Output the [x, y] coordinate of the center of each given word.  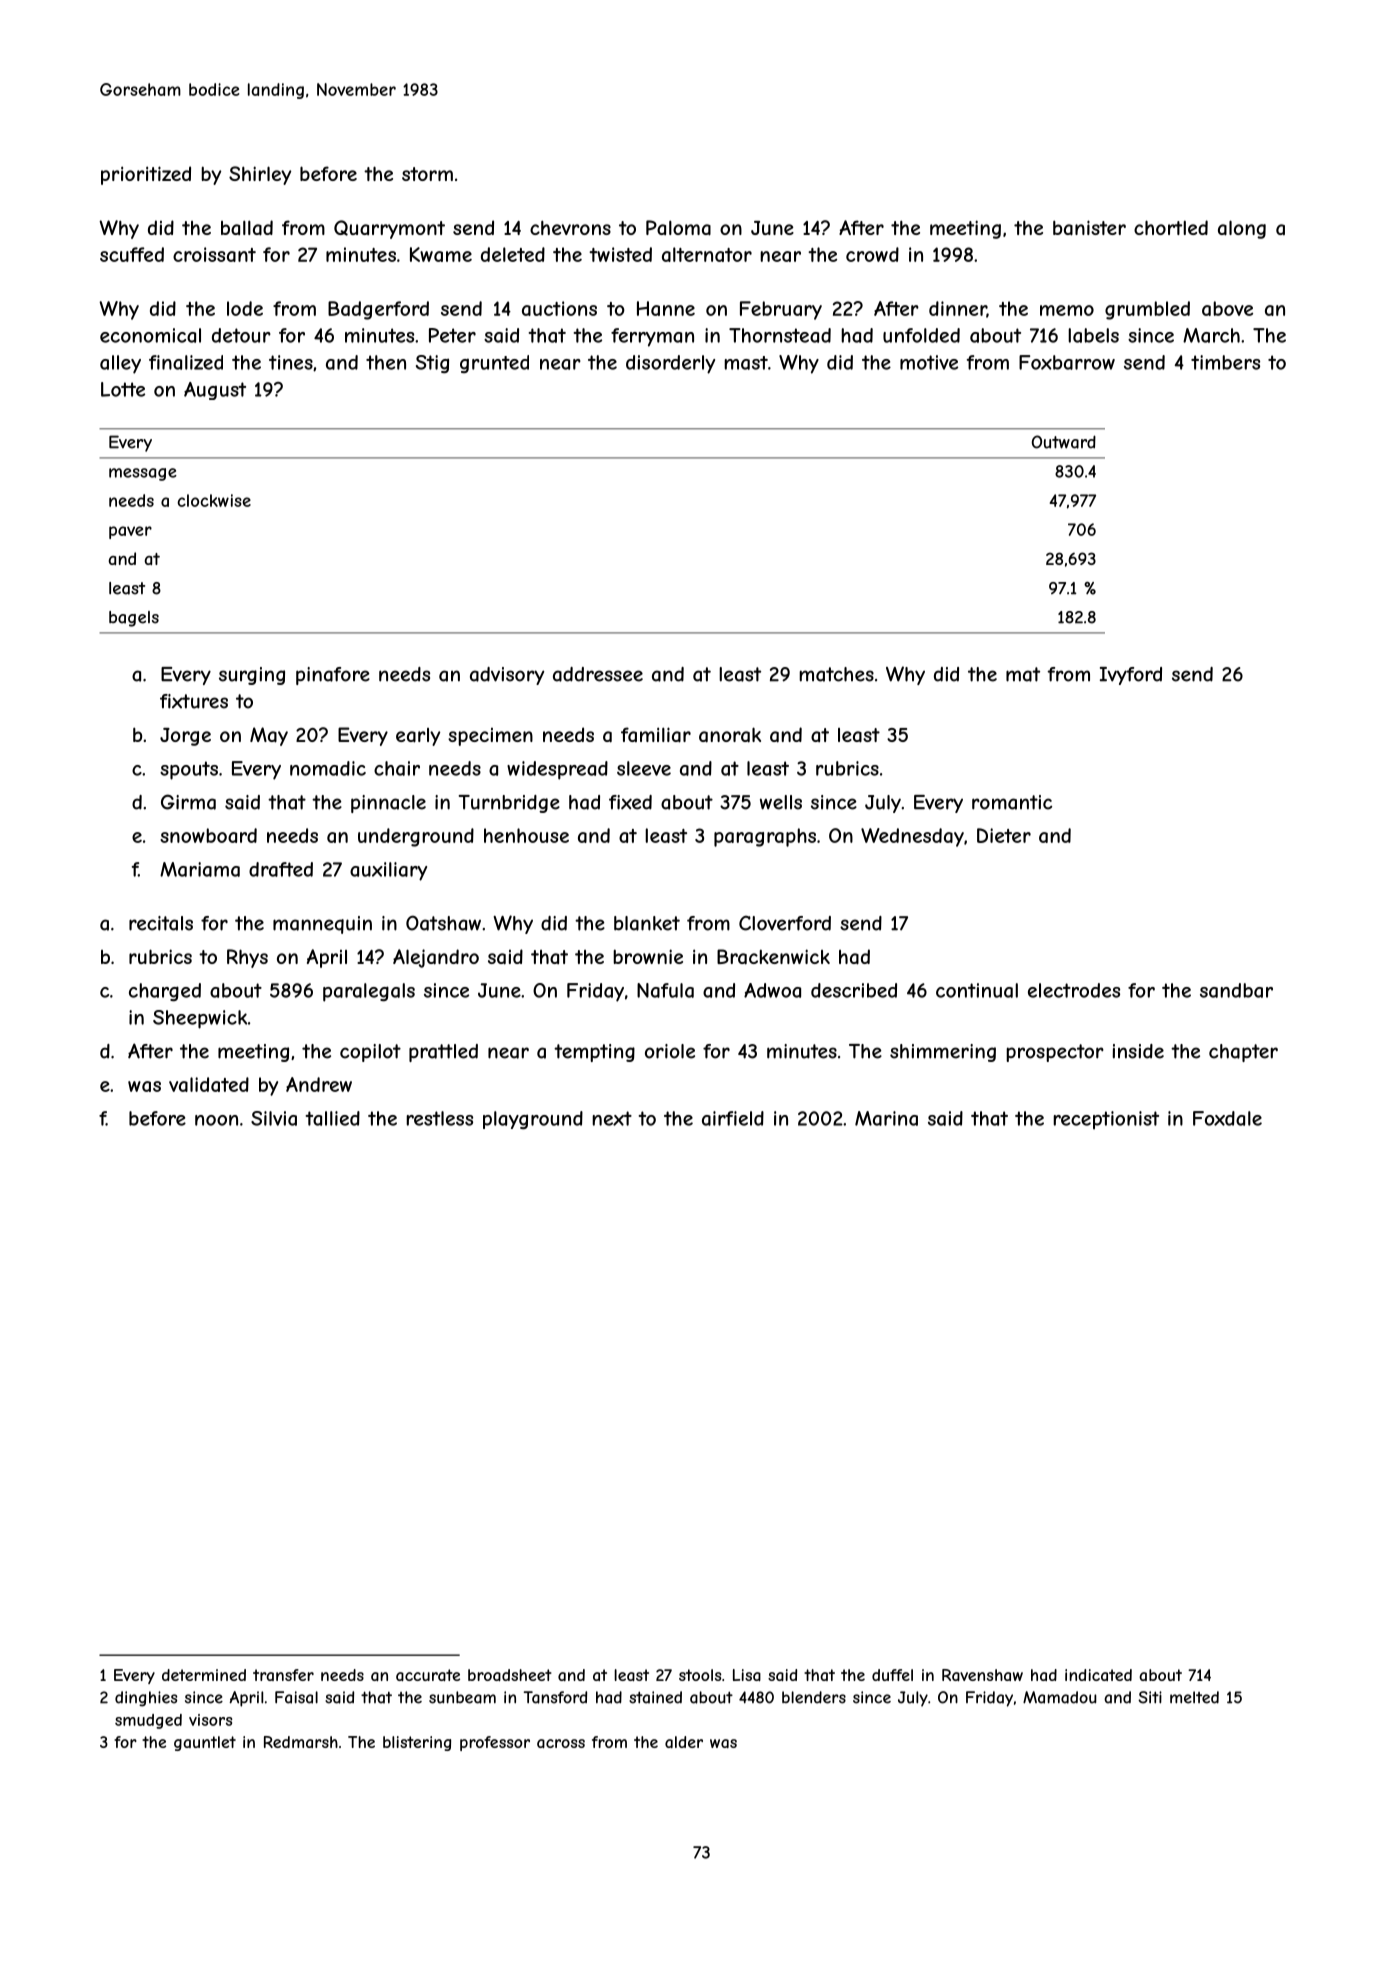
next [612, 1118]
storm [427, 174]
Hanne [666, 308]
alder [684, 1742]
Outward [1064, 442]
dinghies [146, 1699]
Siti [1150, 1697]
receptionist [1106, 1120]
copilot [370, 1053]
